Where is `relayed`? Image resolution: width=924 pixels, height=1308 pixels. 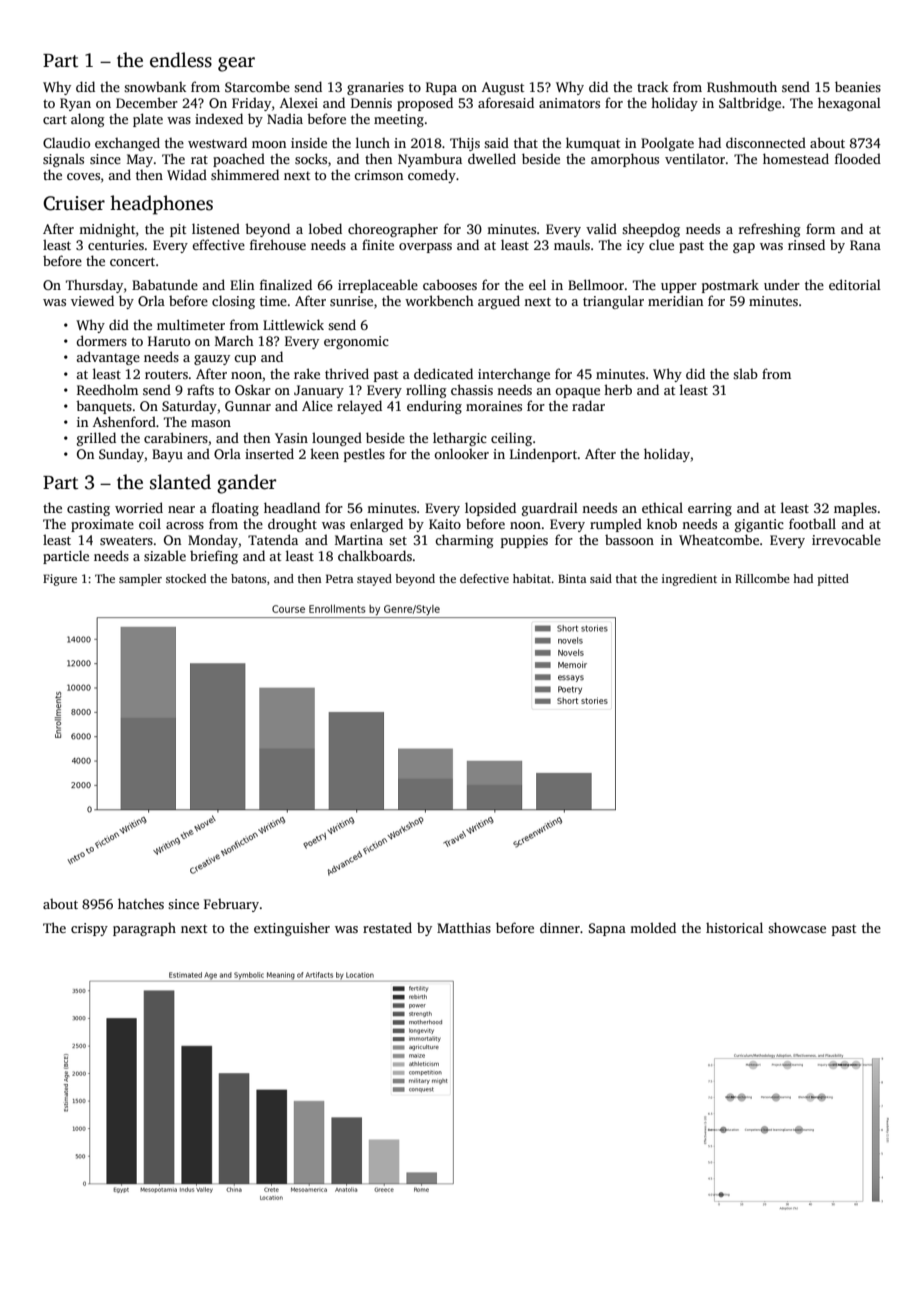 relayed is located at coordinates (359, 407).
